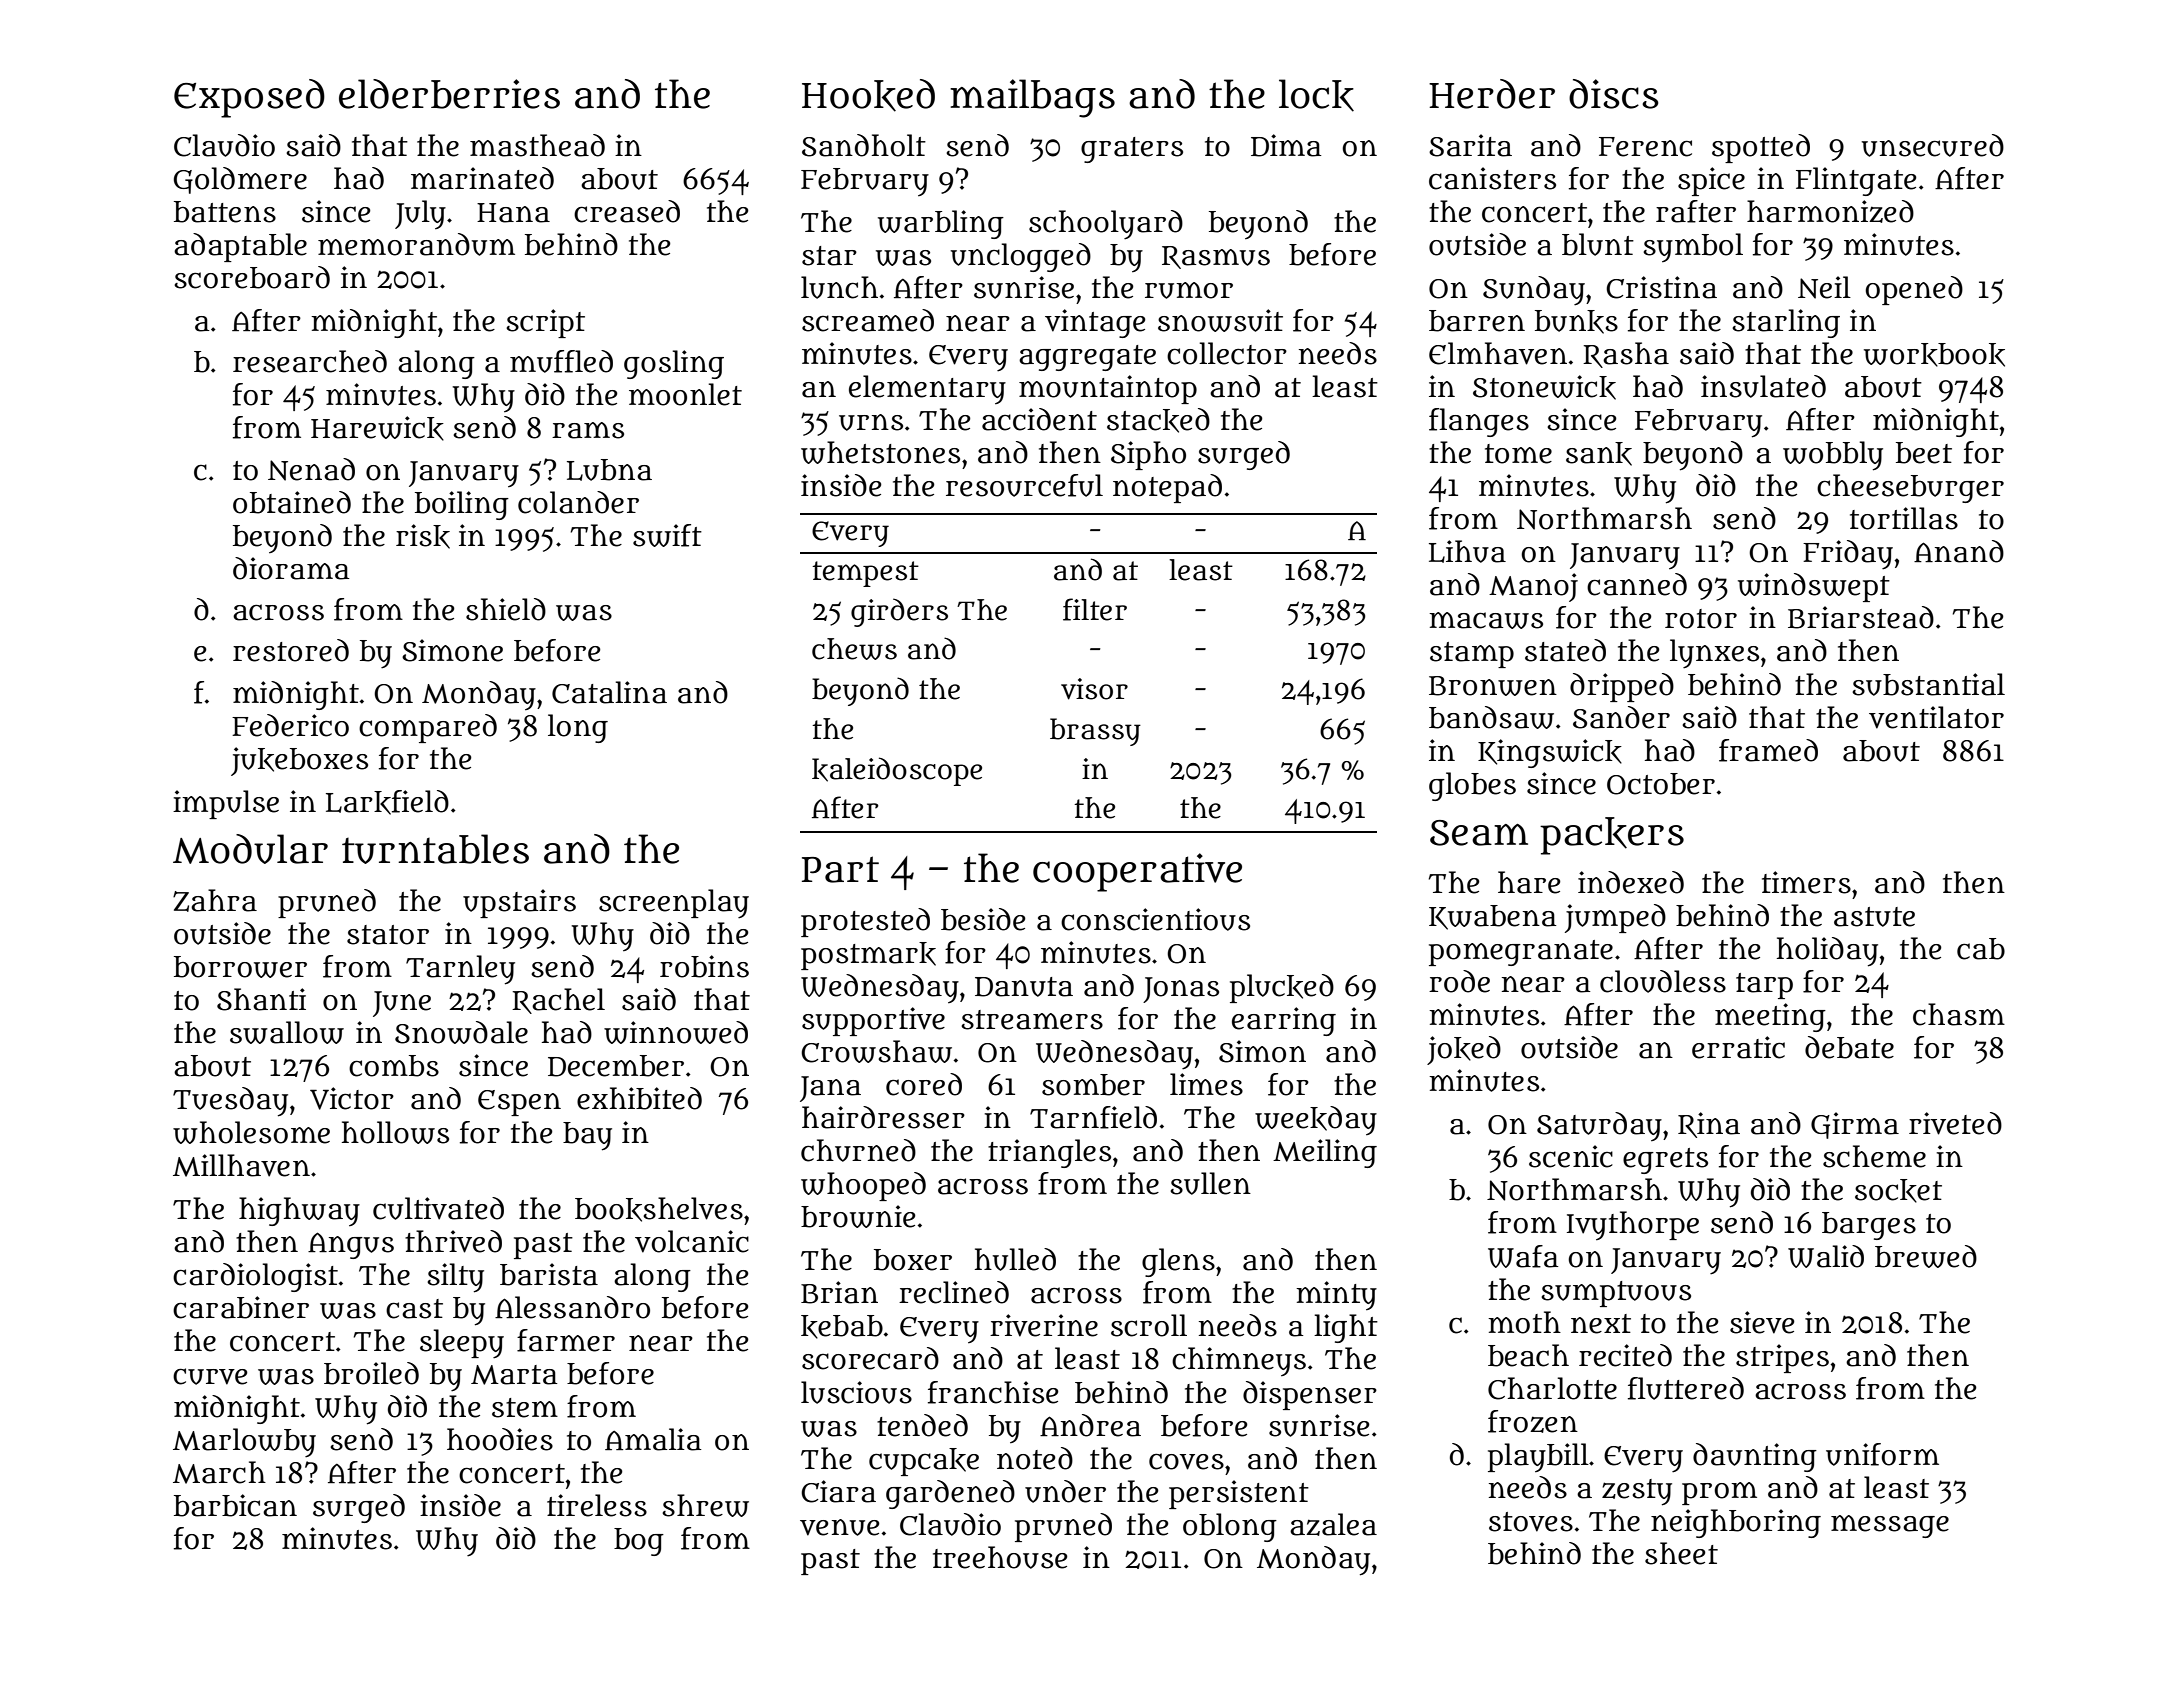  What do you see at coordinates (674, 904) in the image?
I see `screenplay` at bounding box center [674, 904].
